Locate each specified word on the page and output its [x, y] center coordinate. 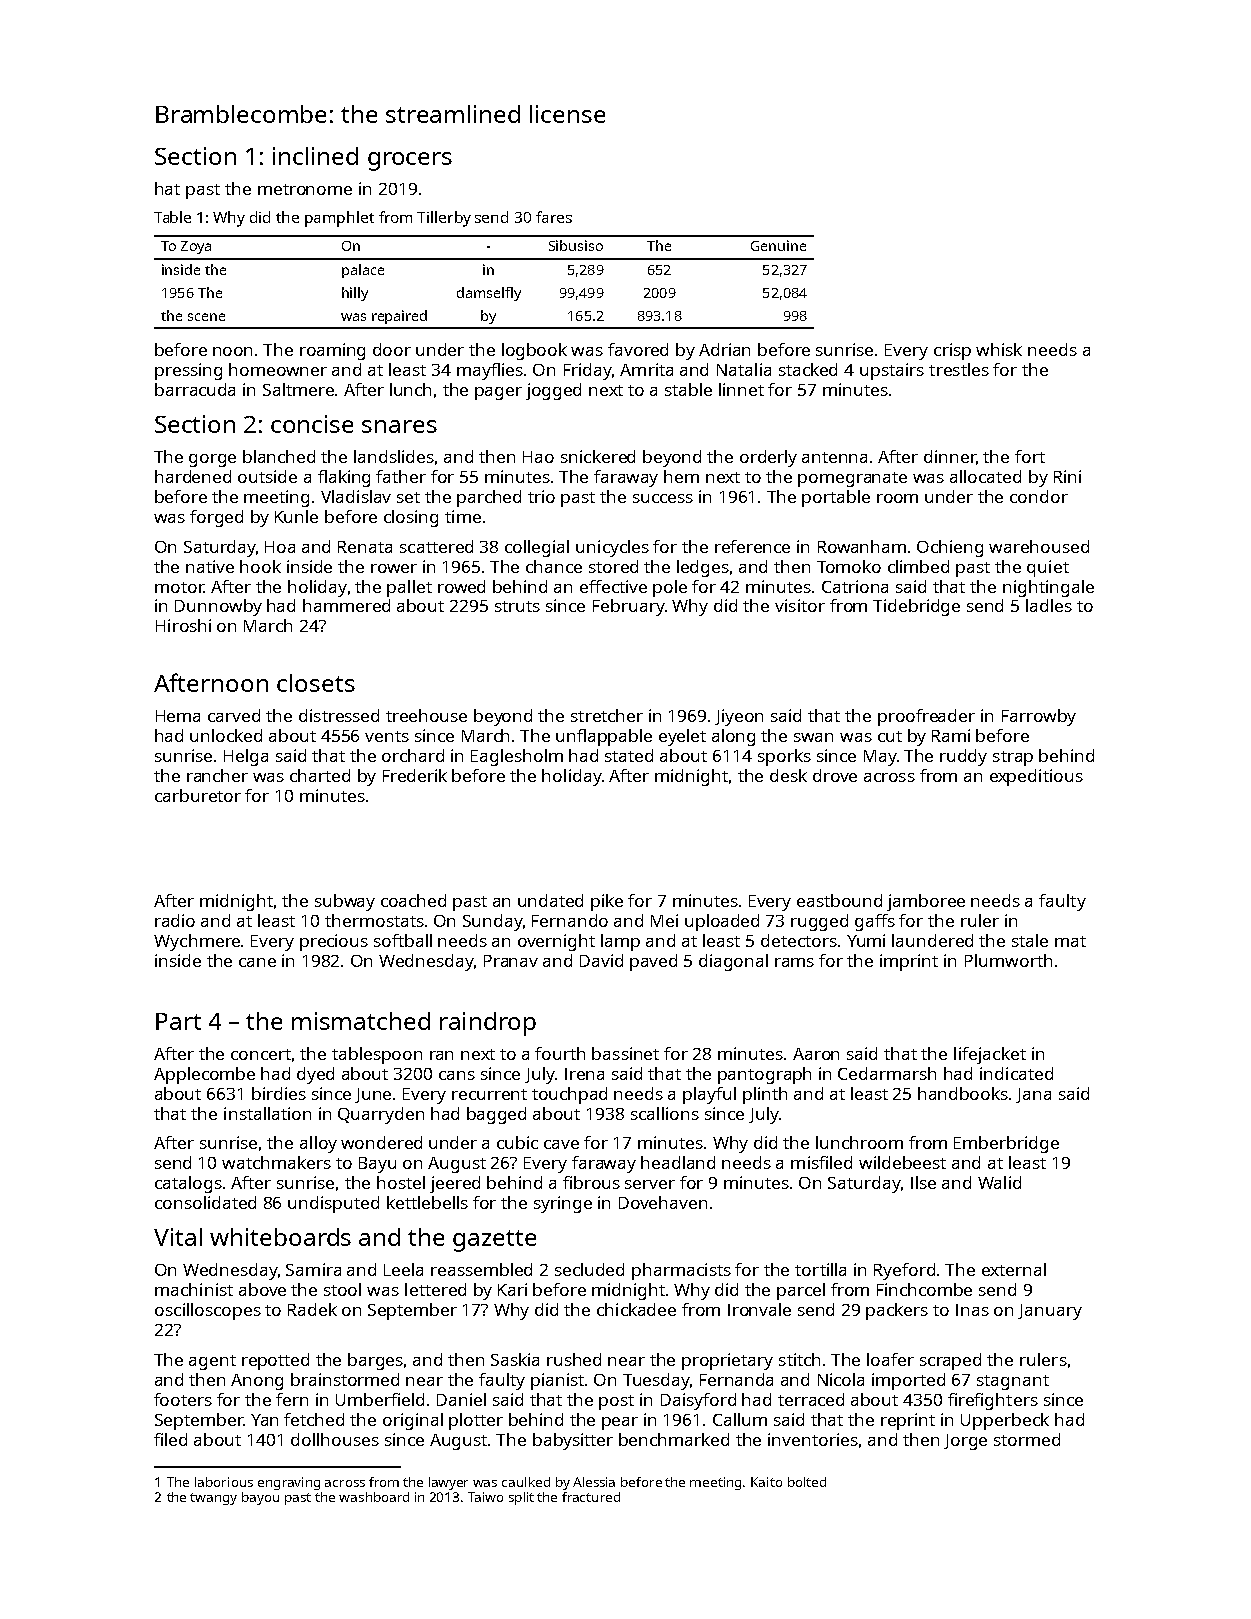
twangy [213, 1499]
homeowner [278, 369]
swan [813, 737]
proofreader [926, 717]
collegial [537, 548]
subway [345, 902]
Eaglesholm [517, 757]
